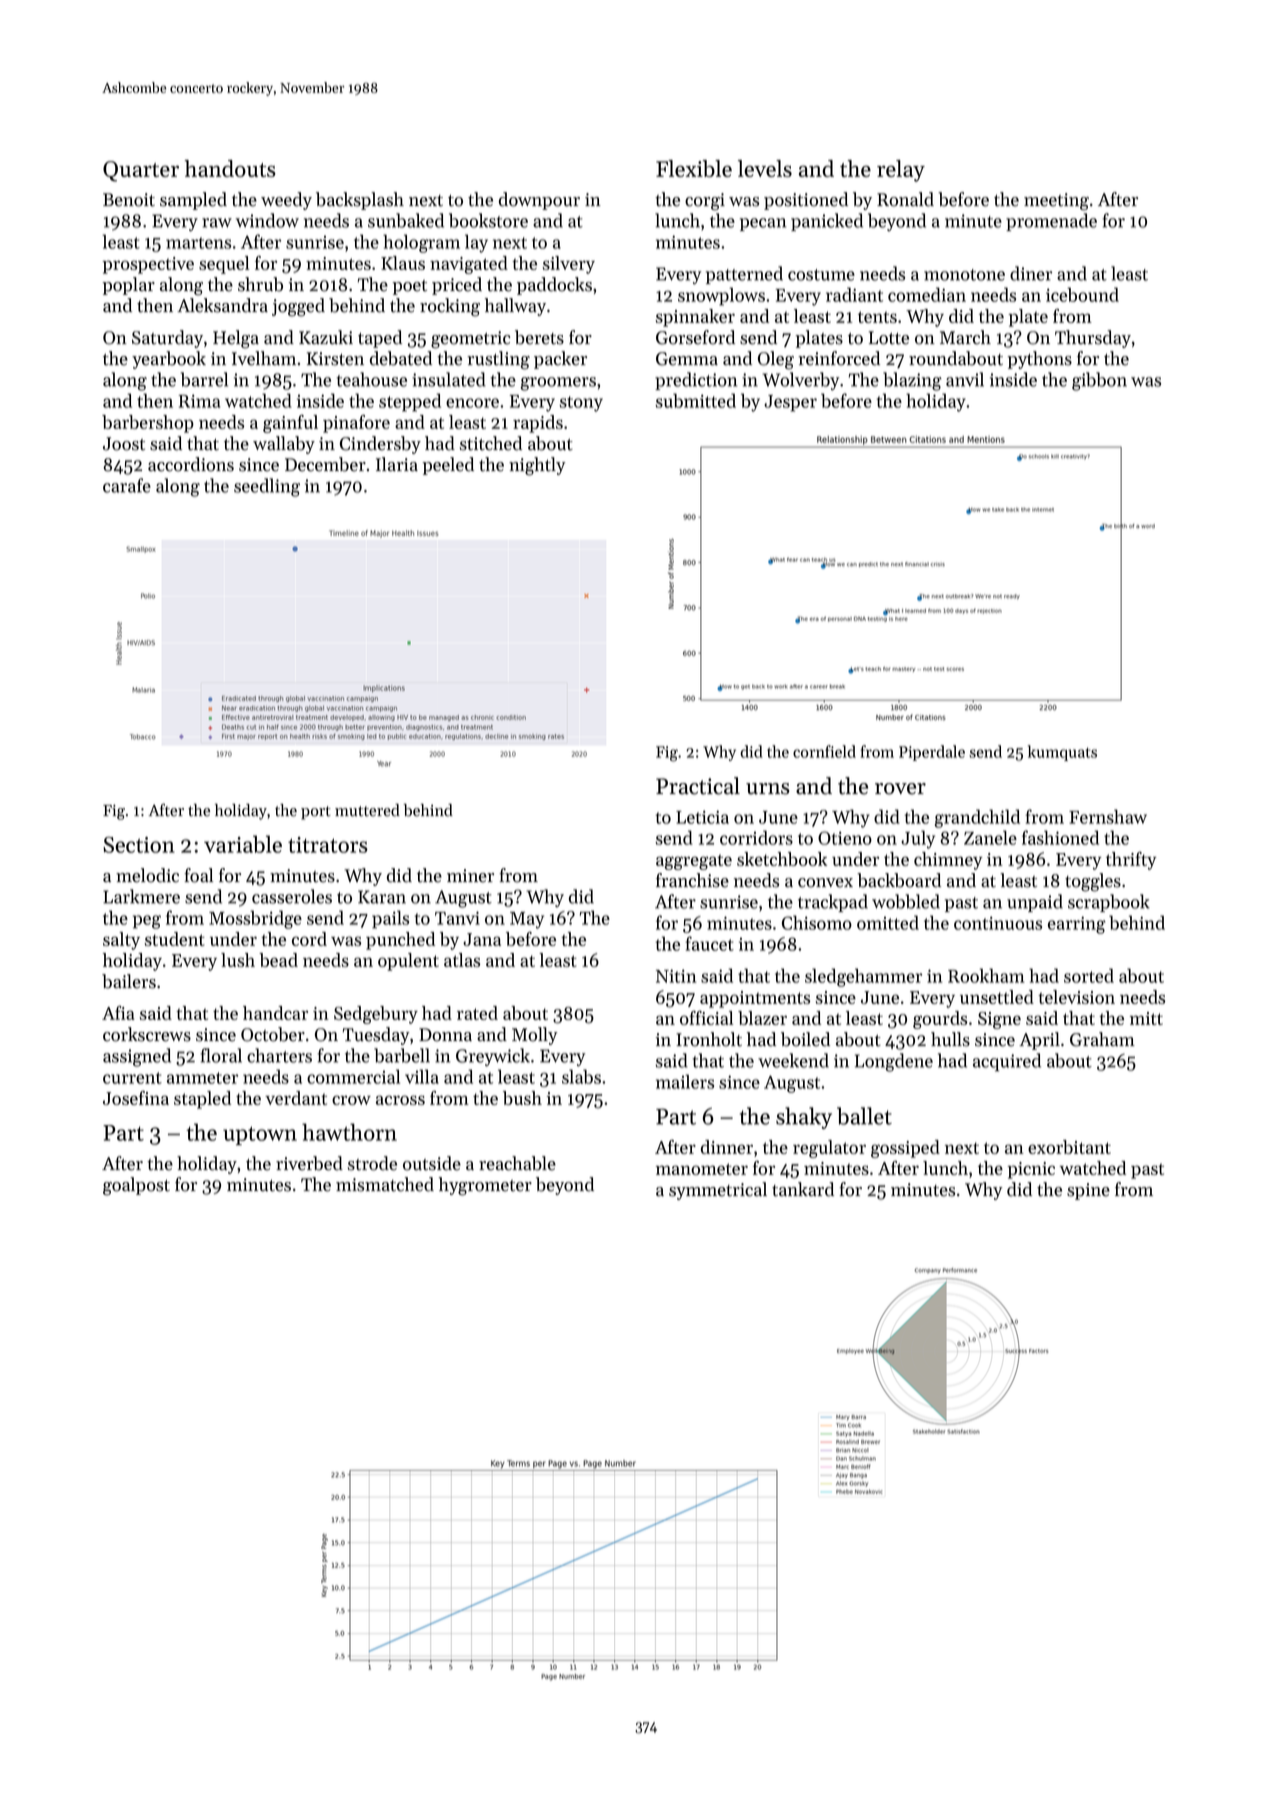 The width and height of the document is (1270, 1795). What do you see at coordinates (698, 786) in the document?
I see `Practical` at bounding box center [698, 786].
